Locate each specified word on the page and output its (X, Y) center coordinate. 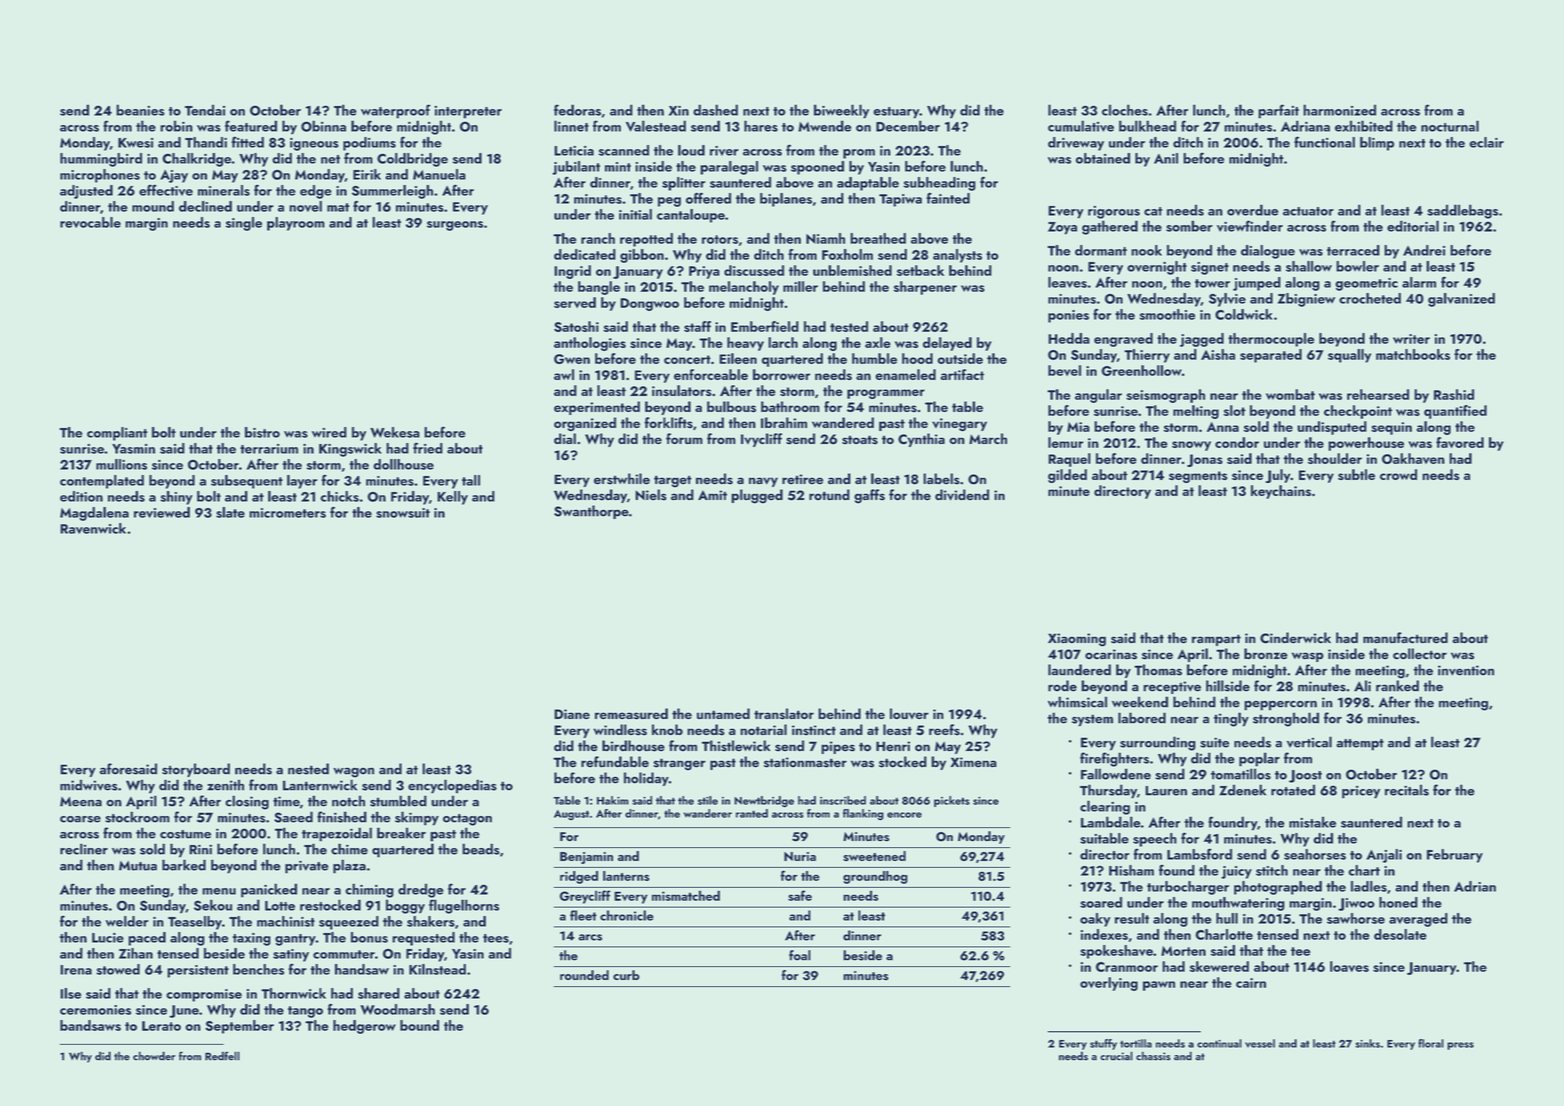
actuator (1308, 211)
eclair (1486, 142)
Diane (572, 714)
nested (308, 769)
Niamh (825, 238)
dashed (715, 110)
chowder (154, 1056)
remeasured (631, 714)
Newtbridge (764, 801)
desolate (1400, 934)
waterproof (396, 111)
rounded (584, 975)
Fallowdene (1116, 774)
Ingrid (572, 272)
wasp (1308, 657)
